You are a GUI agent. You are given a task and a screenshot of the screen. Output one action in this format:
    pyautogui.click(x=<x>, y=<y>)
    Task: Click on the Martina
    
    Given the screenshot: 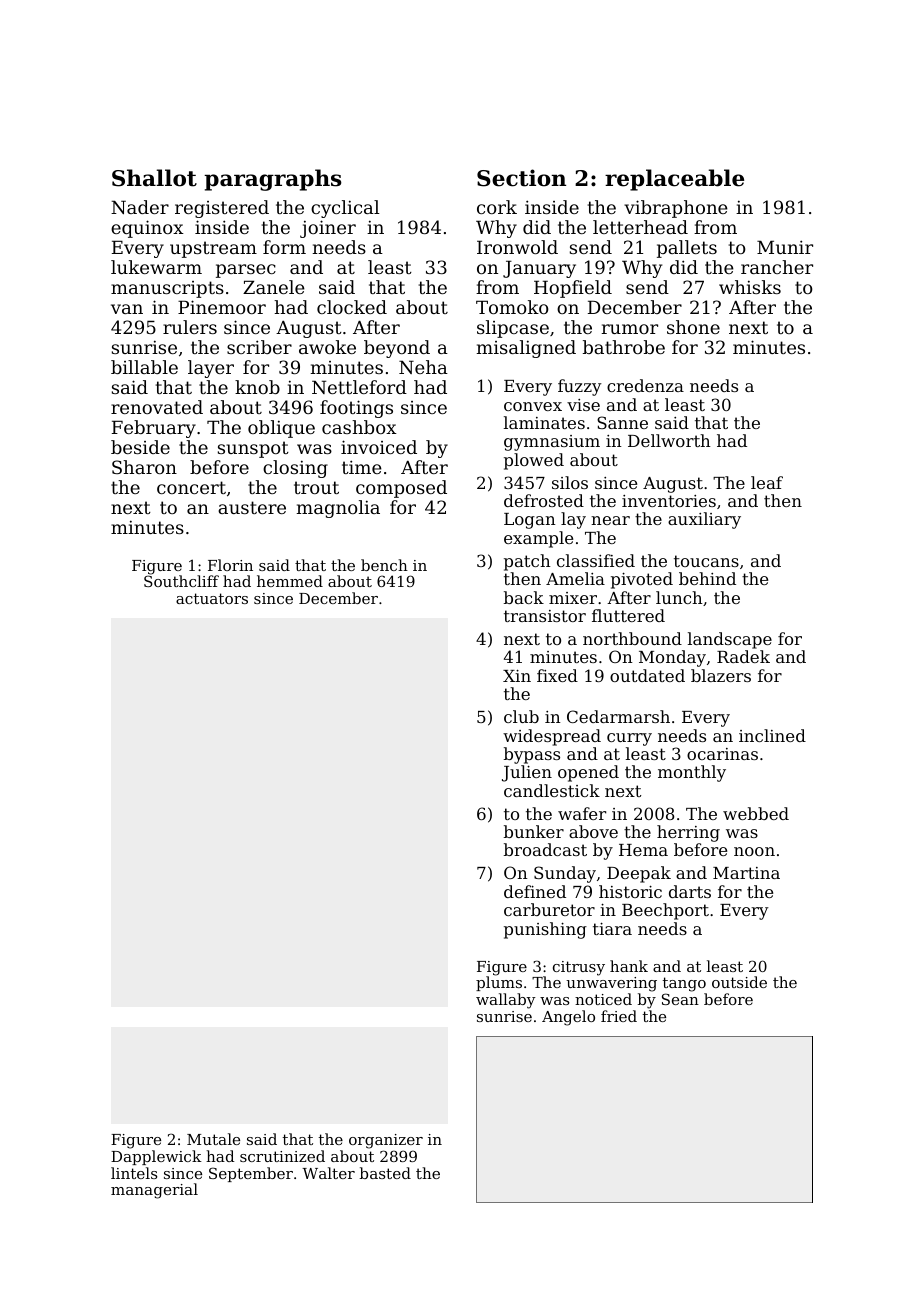 What is the action you would take?
    pyautogui.click(x=746, y=873)
